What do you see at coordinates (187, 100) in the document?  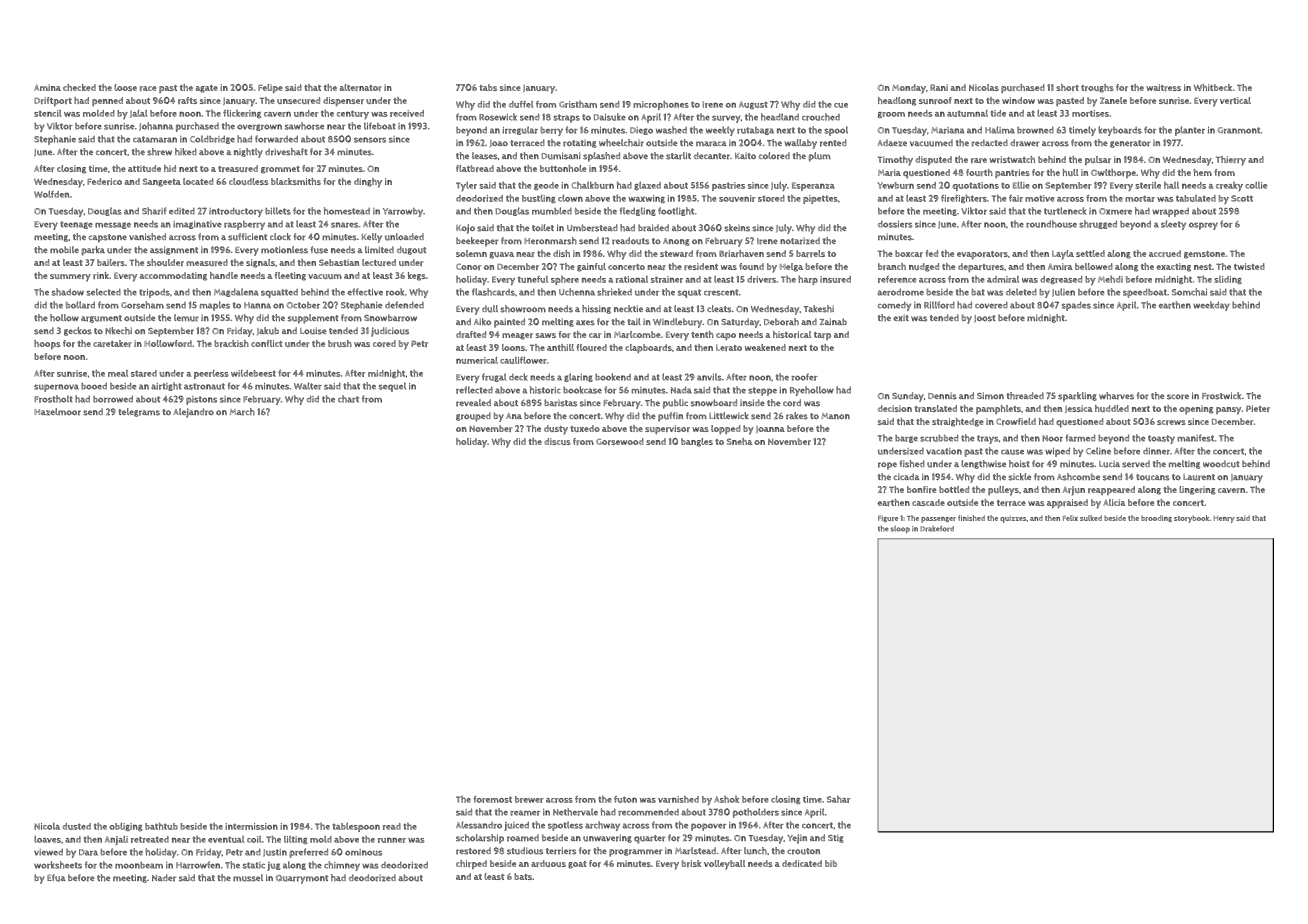 I see `rafts` at bounding box center [187, 100].
